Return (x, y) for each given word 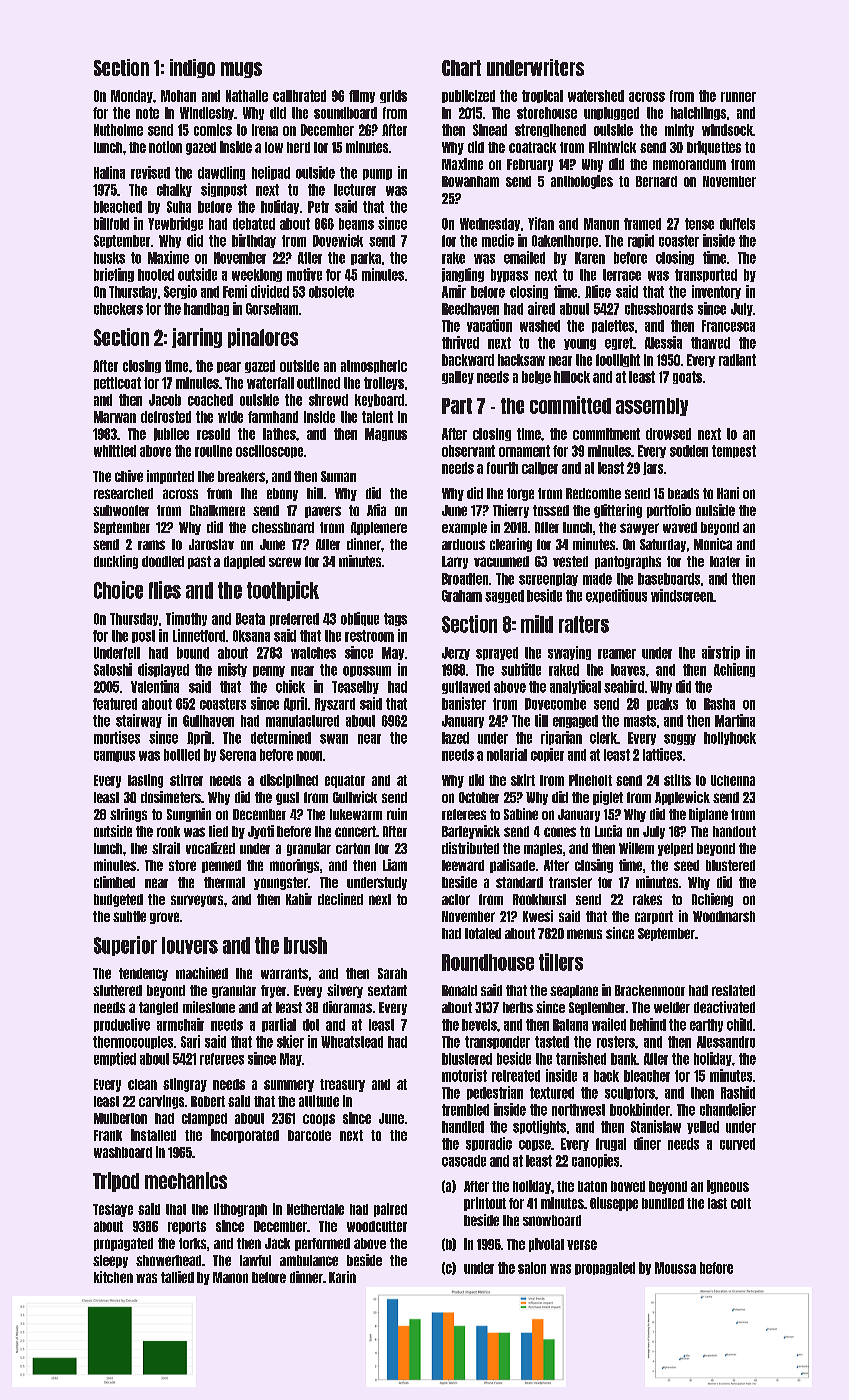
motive (304, 274)
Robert (208, 1101)
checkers (118, 309)
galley (458, 377)
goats (687, 377)
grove (164, 918)
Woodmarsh (724, 916)
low (274, 147)
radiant (737, 360)
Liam (395, 865)
